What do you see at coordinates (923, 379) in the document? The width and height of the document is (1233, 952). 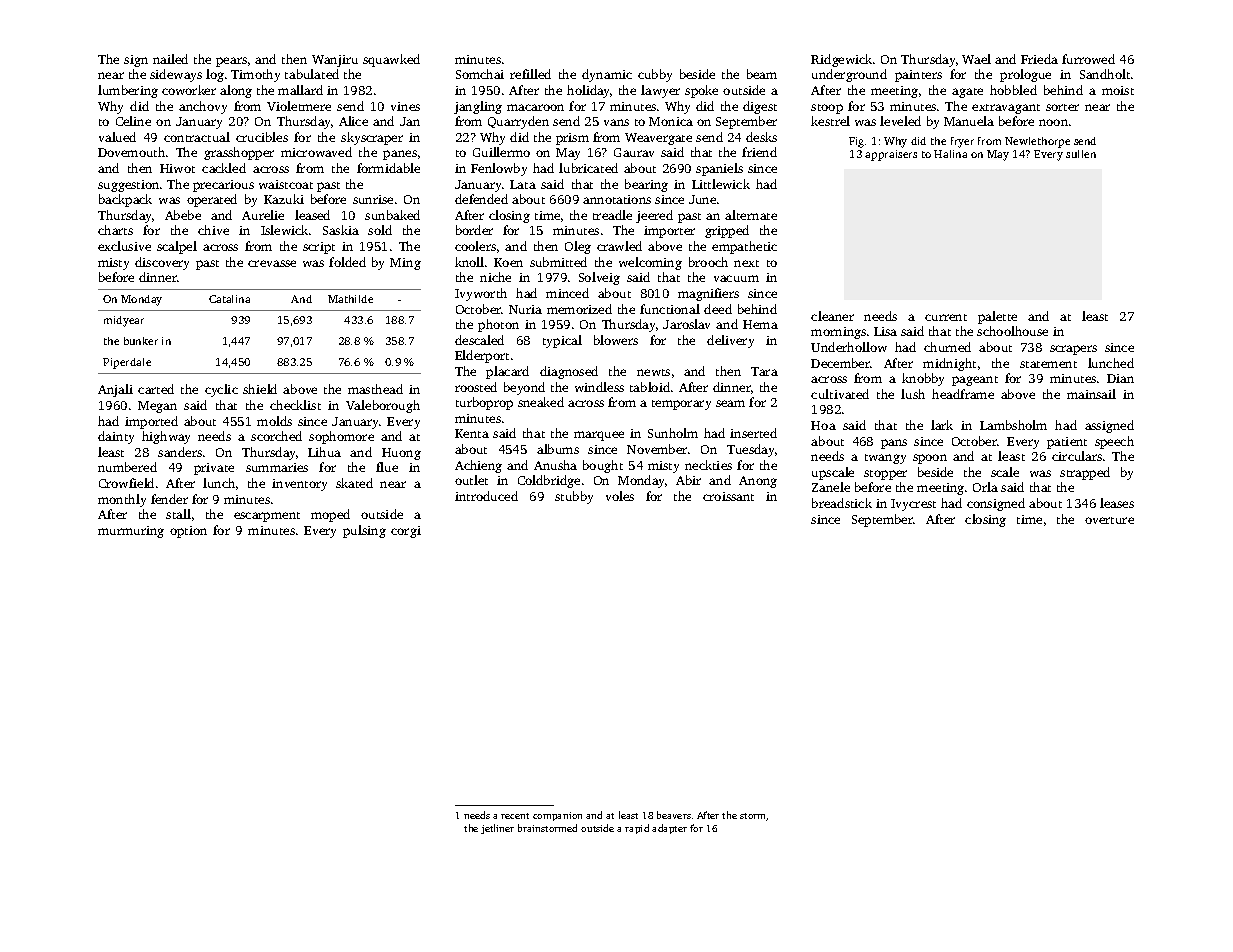 I see `knobby` at bounding box center [923, 379].
